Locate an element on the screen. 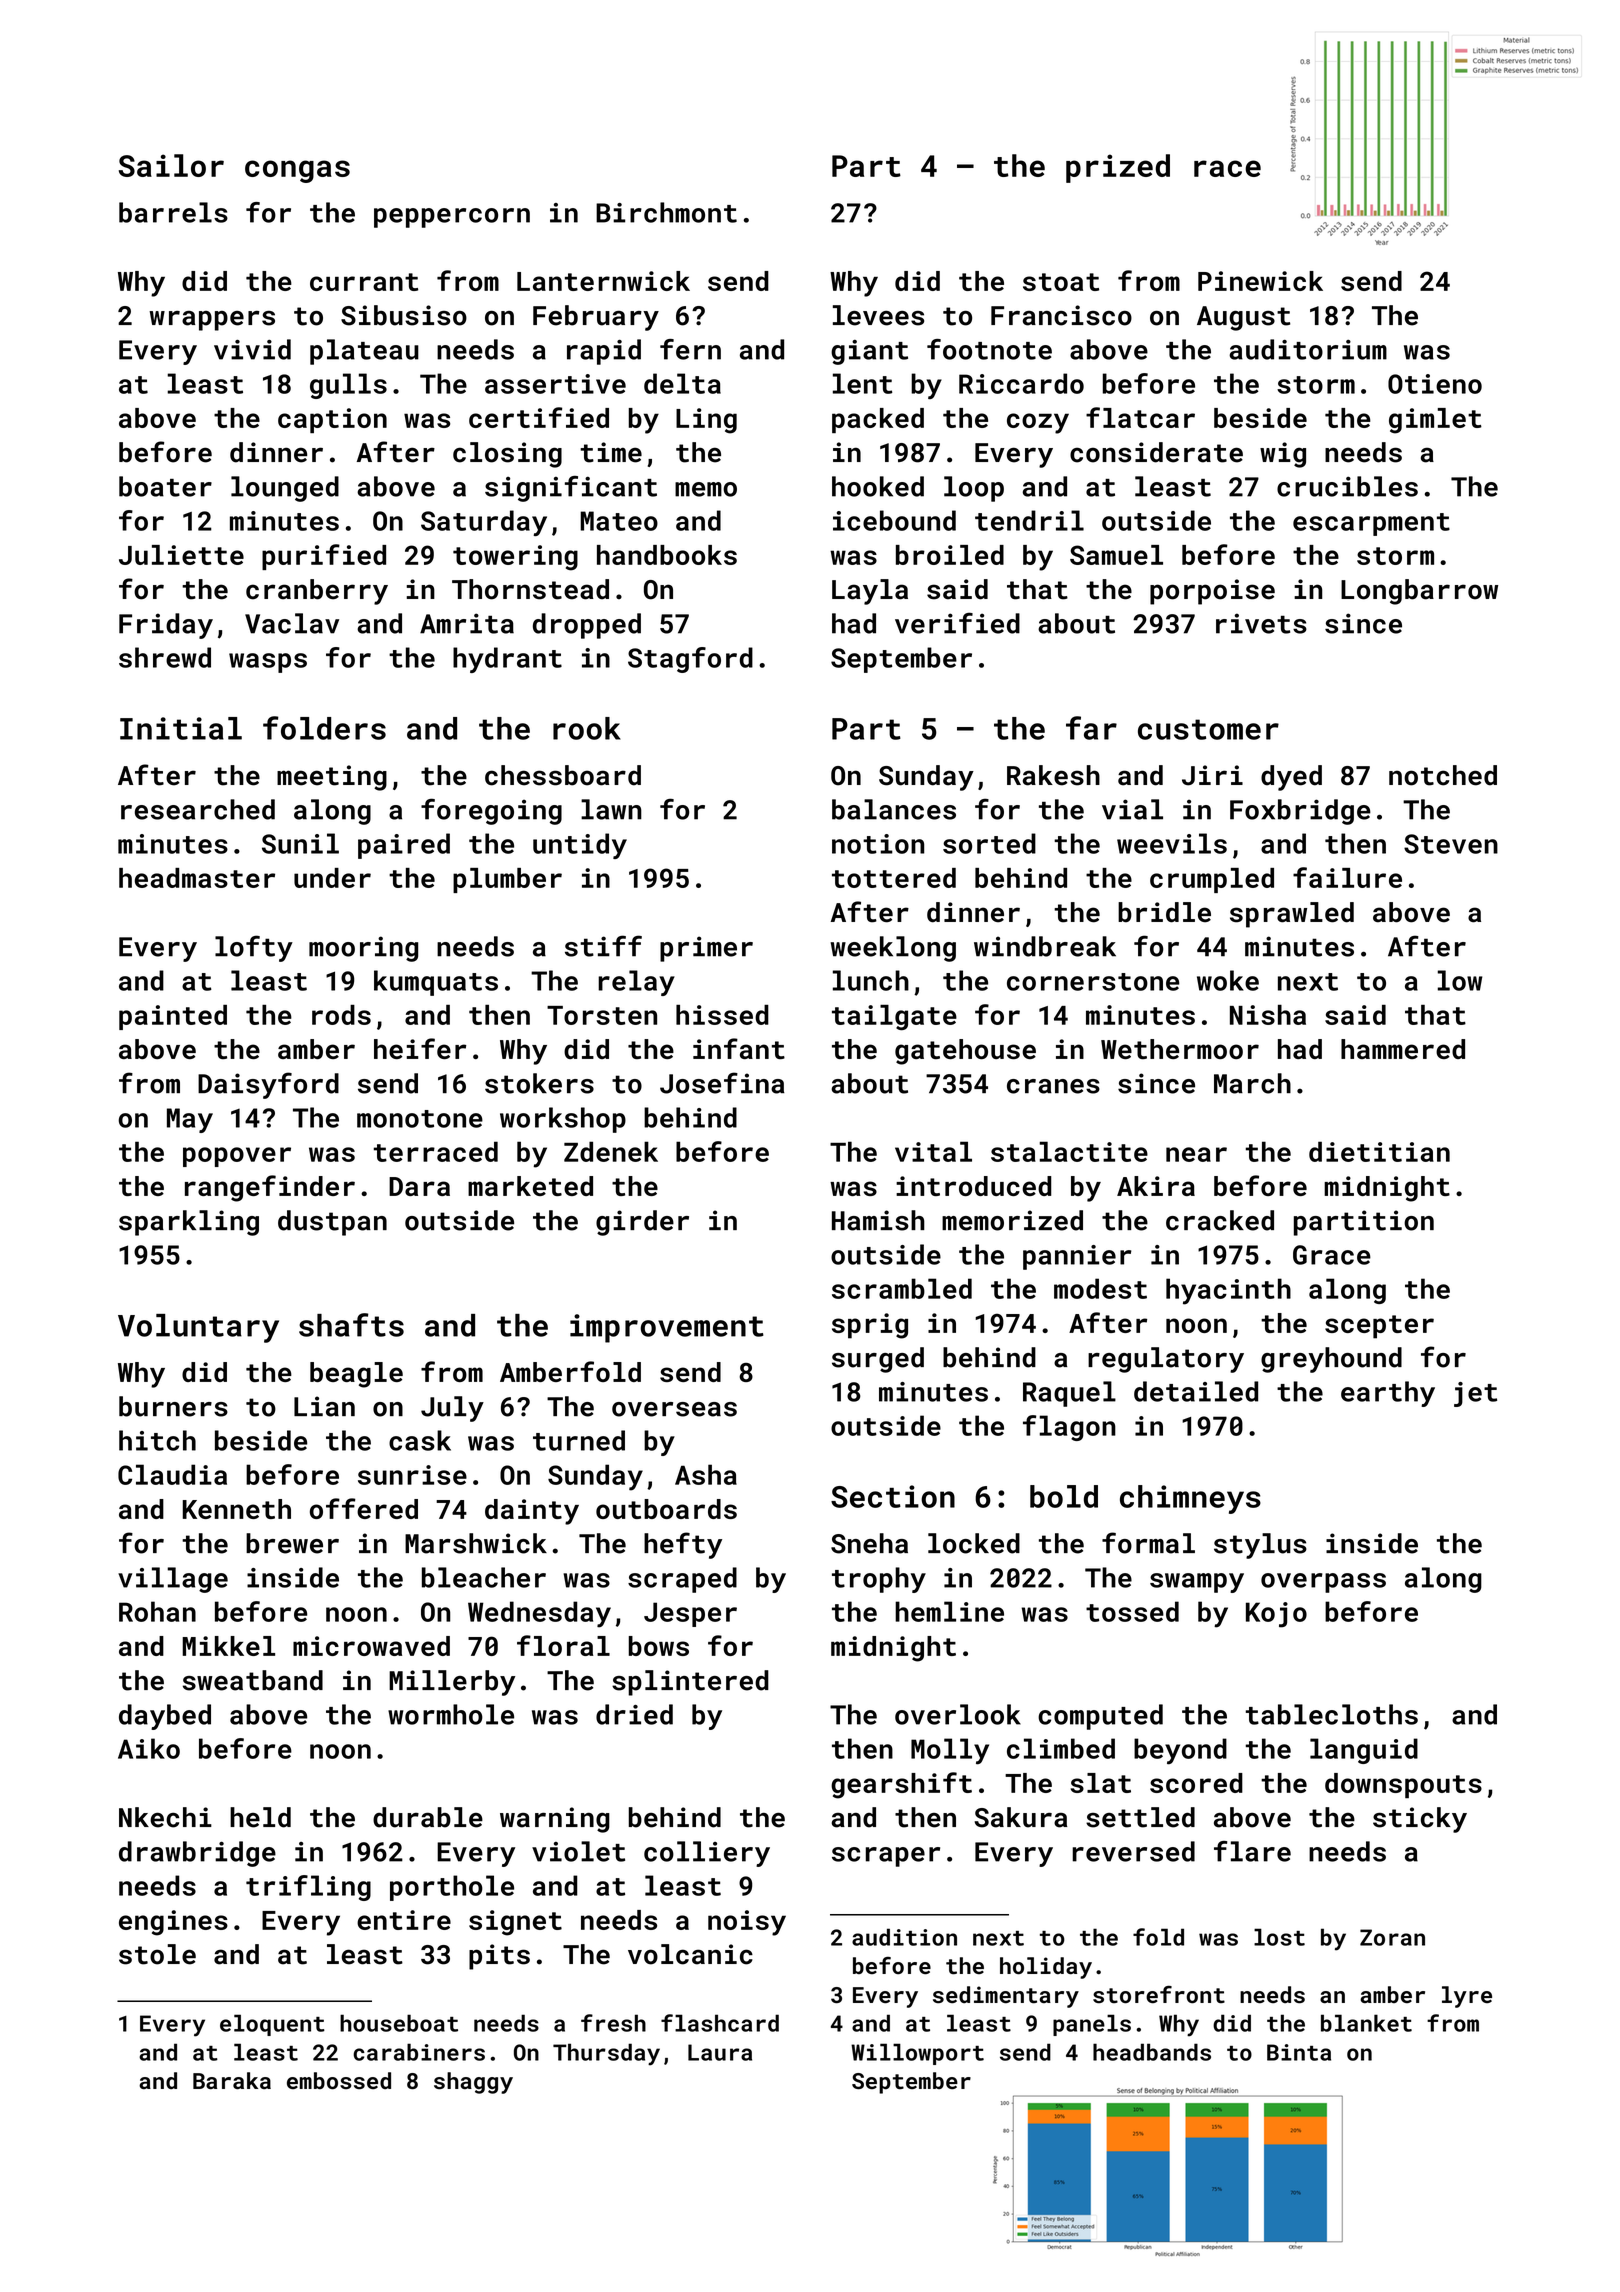  Jiri is located at coordinates (1212, 775).
